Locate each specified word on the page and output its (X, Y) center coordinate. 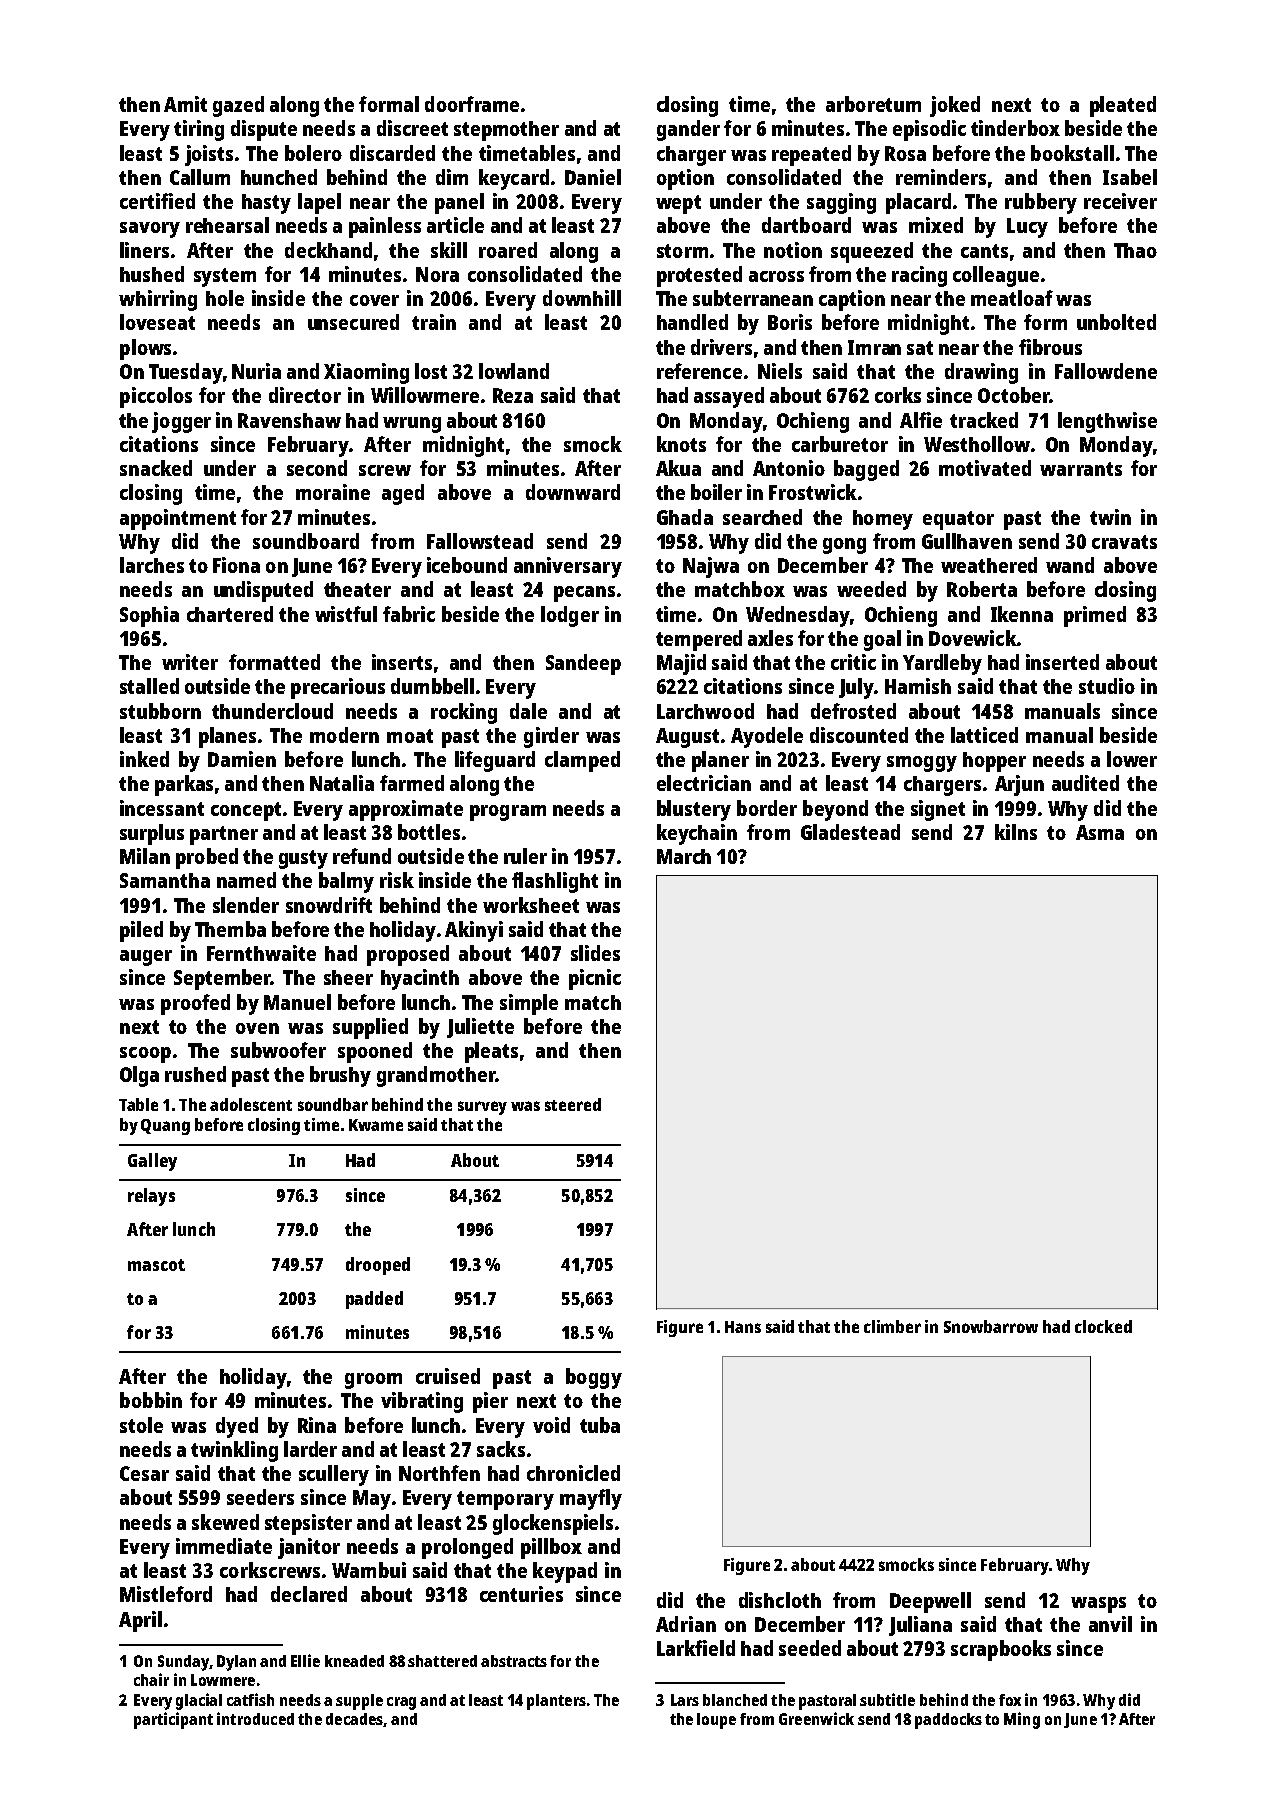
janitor (309, 1548)
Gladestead (850, 832)
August (687, 738)
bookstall (1072, 153)
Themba (230, 929)
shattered (442, 1661)
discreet (412, 128)
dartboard (806, 225)
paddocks (948, 1721)
